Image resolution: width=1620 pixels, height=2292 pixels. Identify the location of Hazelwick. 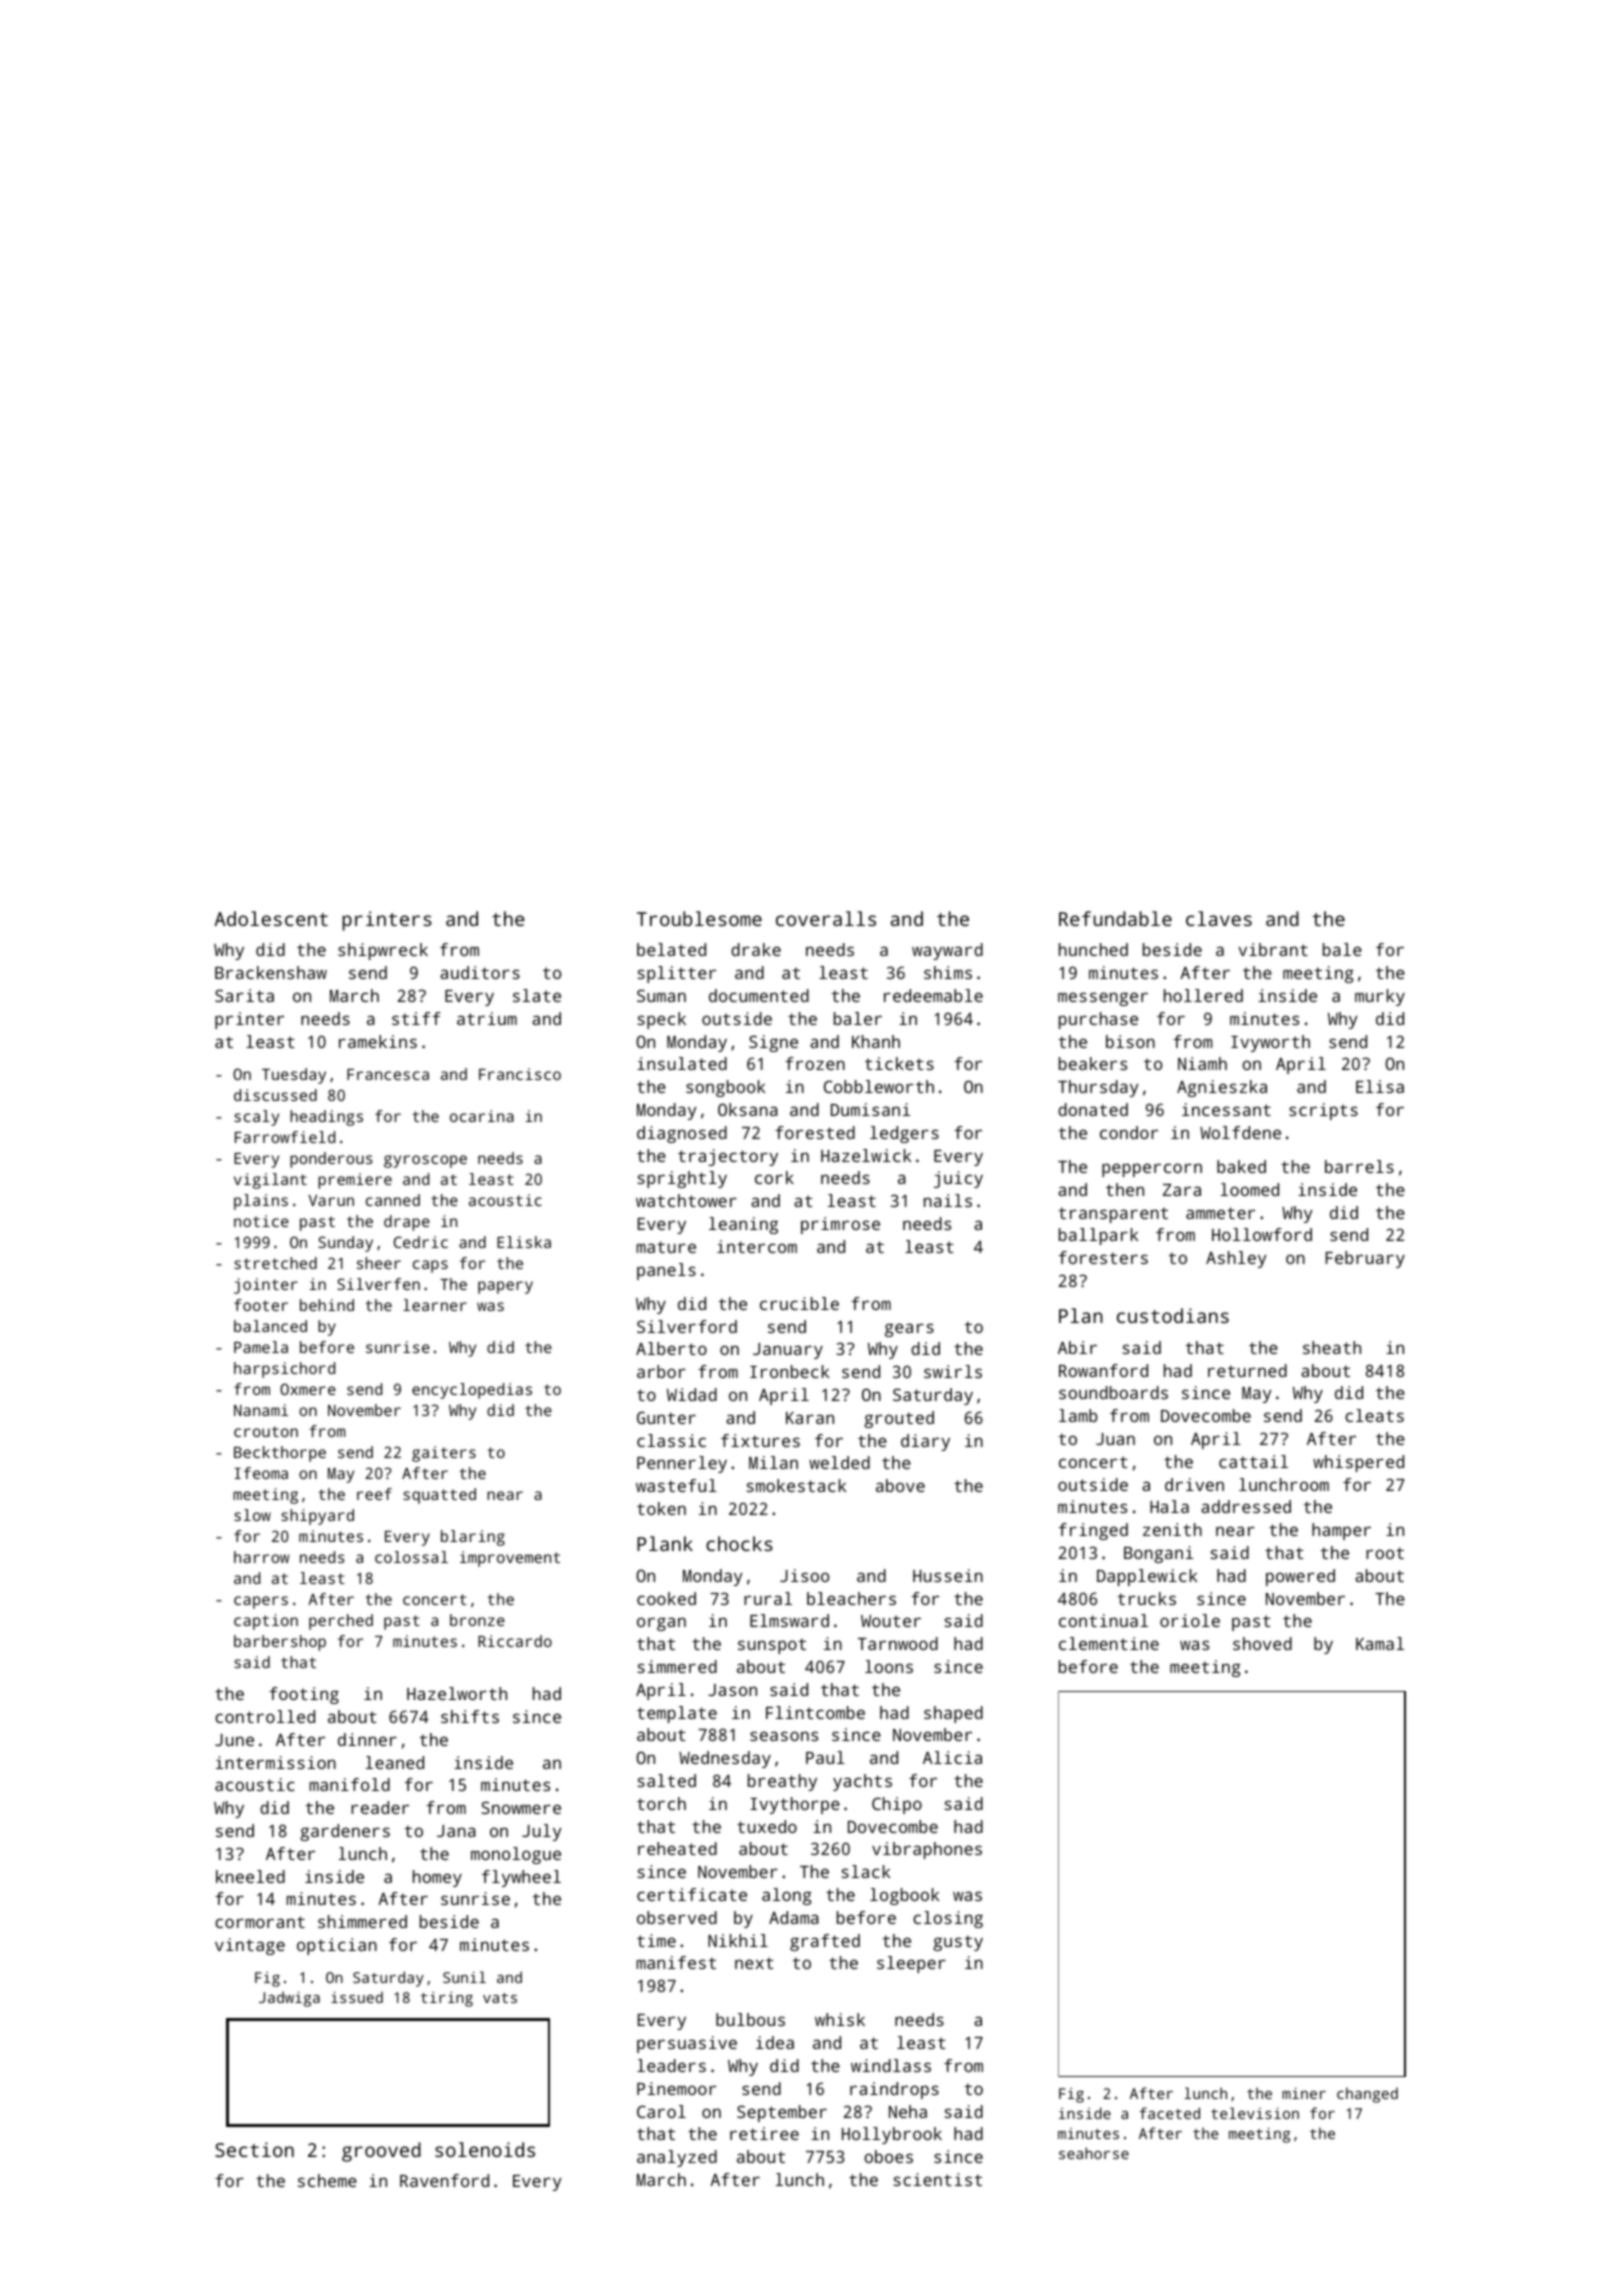
(866, 1155).
